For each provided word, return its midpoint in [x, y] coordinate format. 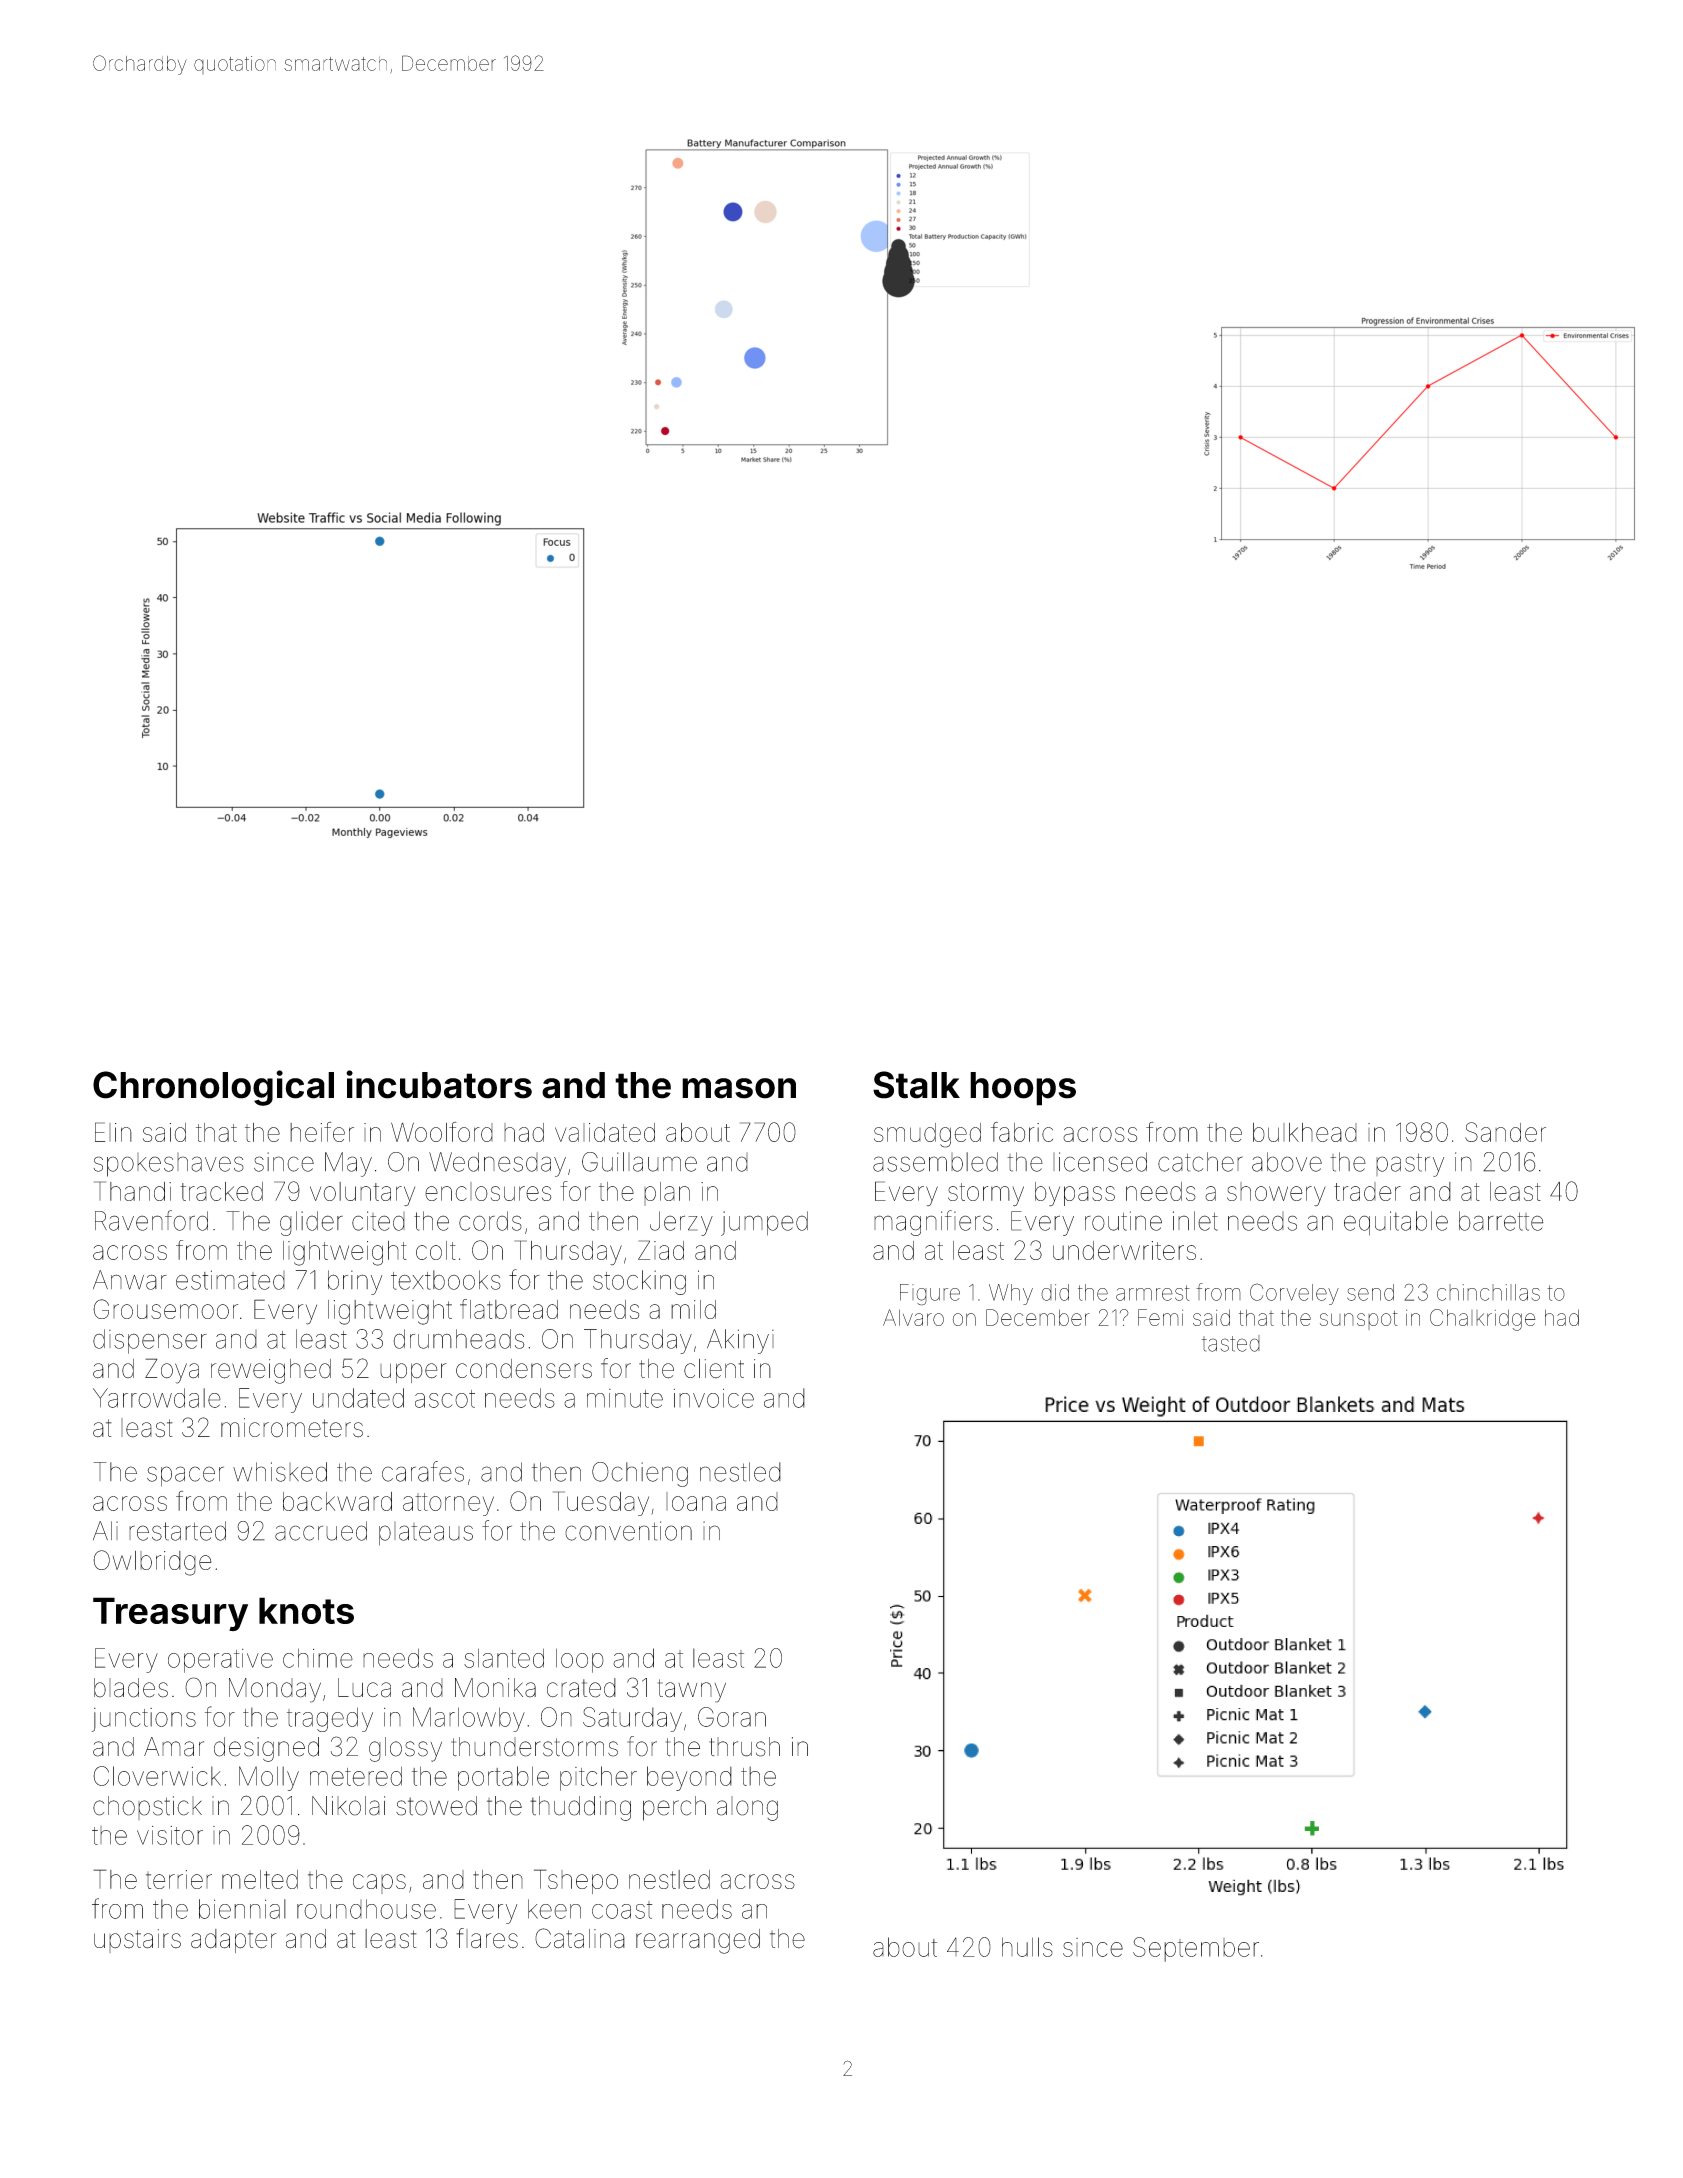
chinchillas [1488, 1292]
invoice [714, 1398]
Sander [1505, 1132]
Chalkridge [1482, 1320]
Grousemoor [165, 1309]
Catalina [580, 1938]
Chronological [213, 1088]
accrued [321, 1531]
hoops [1023, 1089]
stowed [436, 1806]
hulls [1027, 1947]
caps [379, 1884]
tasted [1231, 1343]
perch [674, 1808]
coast [622, 1910]
